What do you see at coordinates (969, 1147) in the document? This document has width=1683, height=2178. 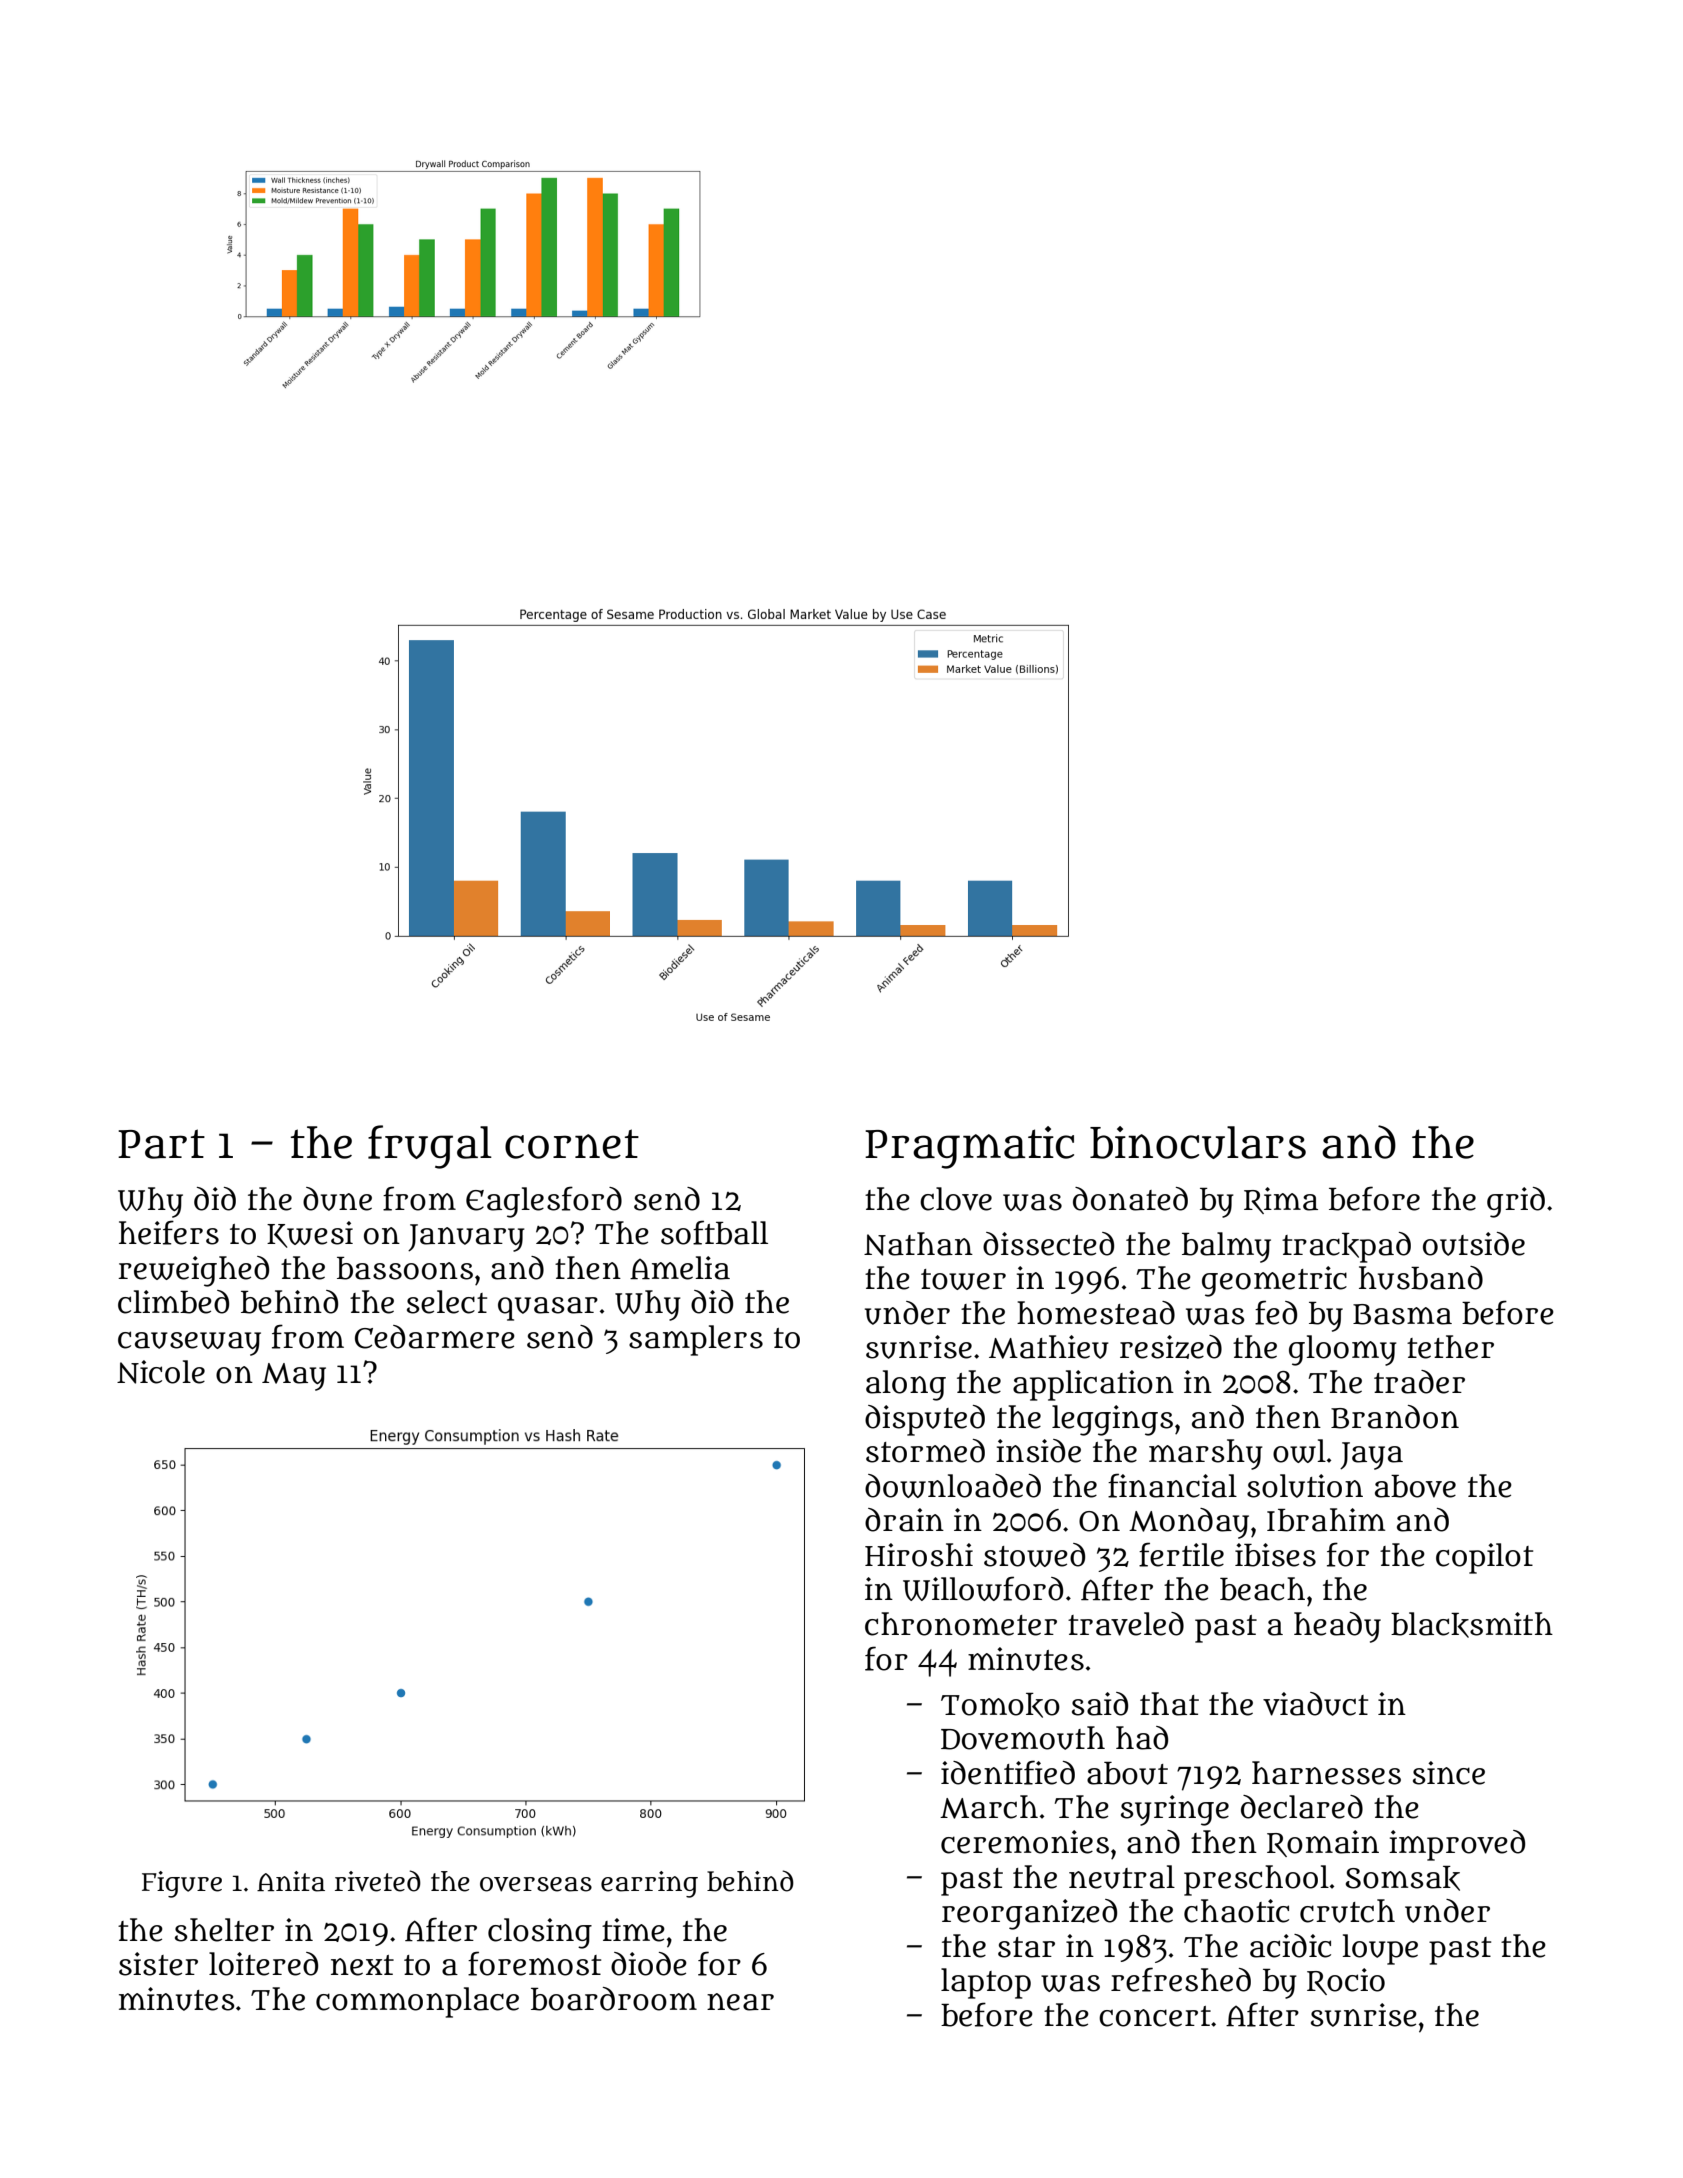 I see `Pragmatic` at bounding box center [969, 1147].
